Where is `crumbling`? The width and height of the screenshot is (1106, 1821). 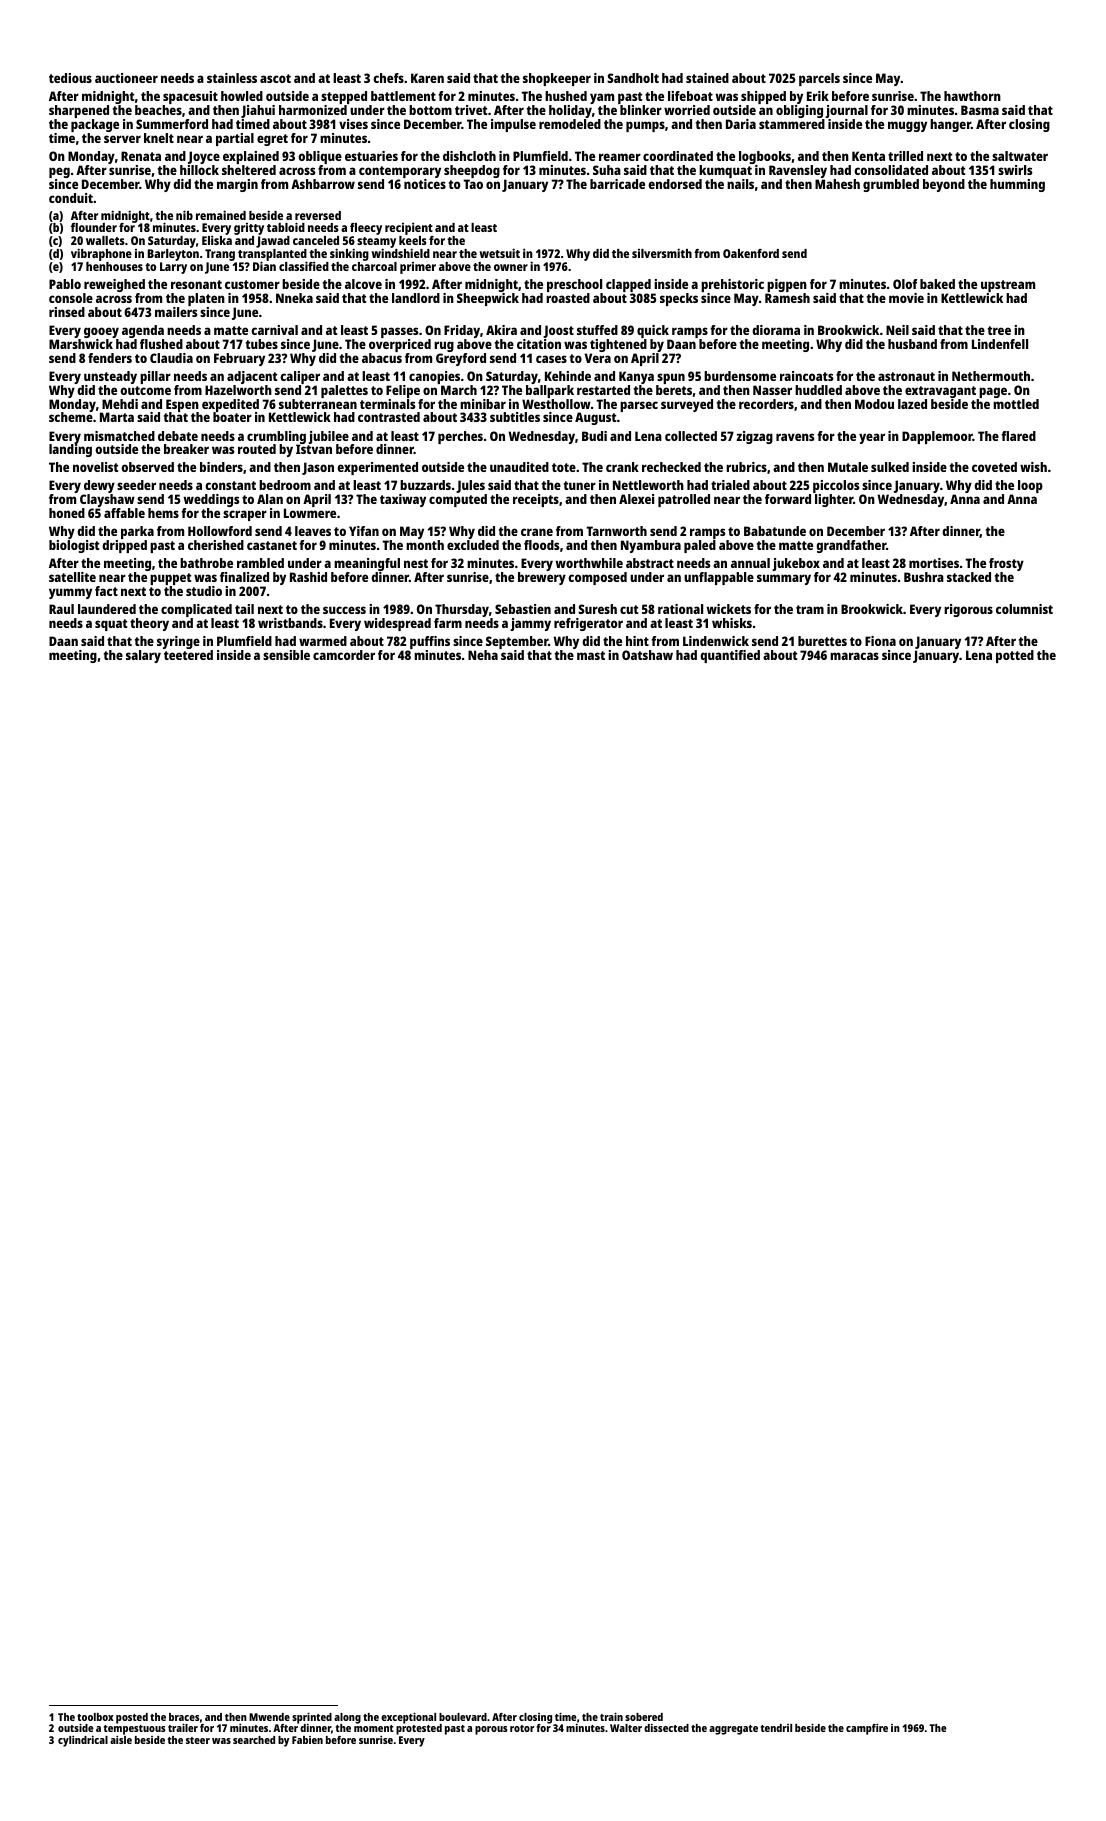
crumbling is located at coordinates (276, 438).
